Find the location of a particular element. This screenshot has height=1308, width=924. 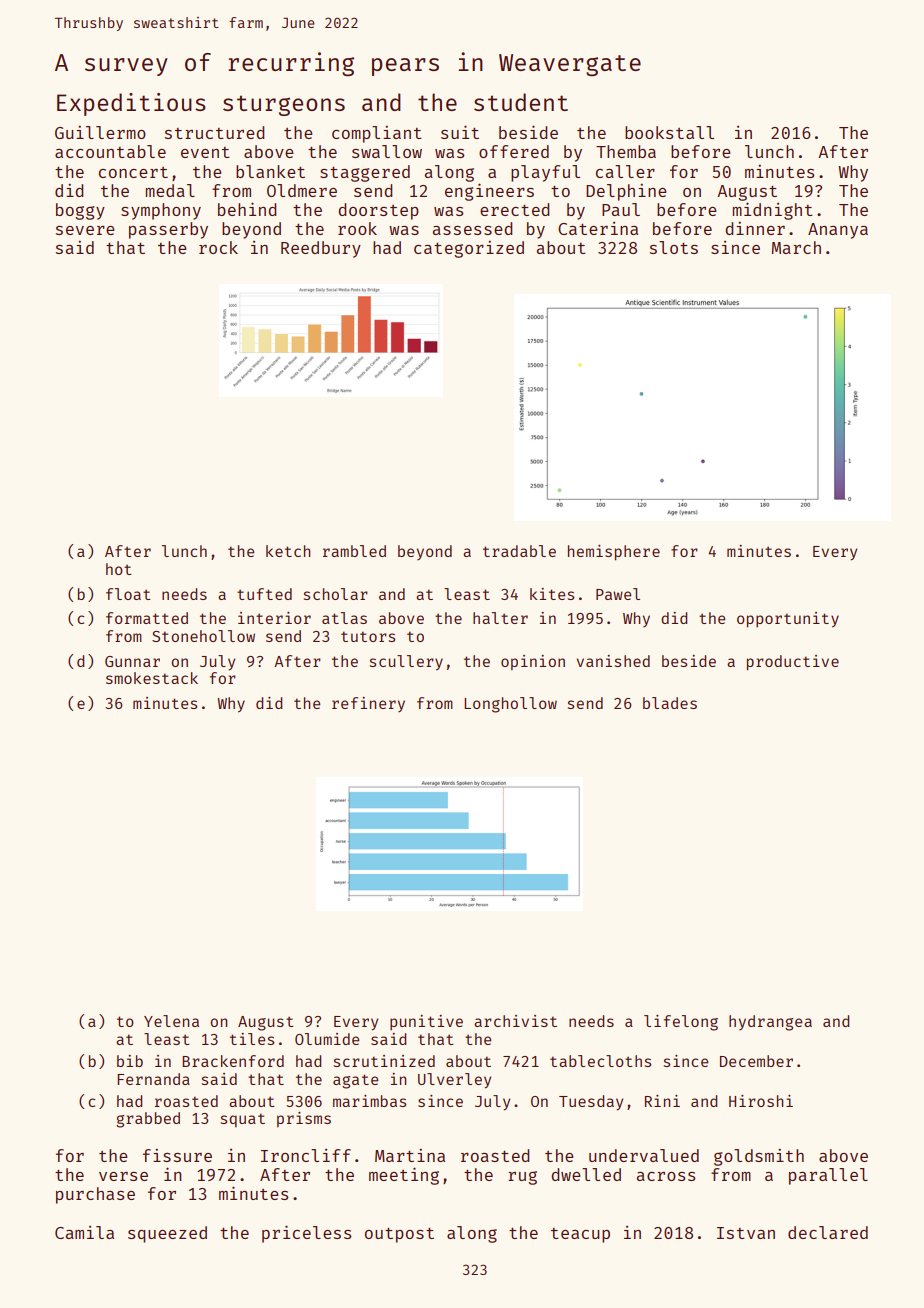

teacup is located at coordinates (580, 1235).
